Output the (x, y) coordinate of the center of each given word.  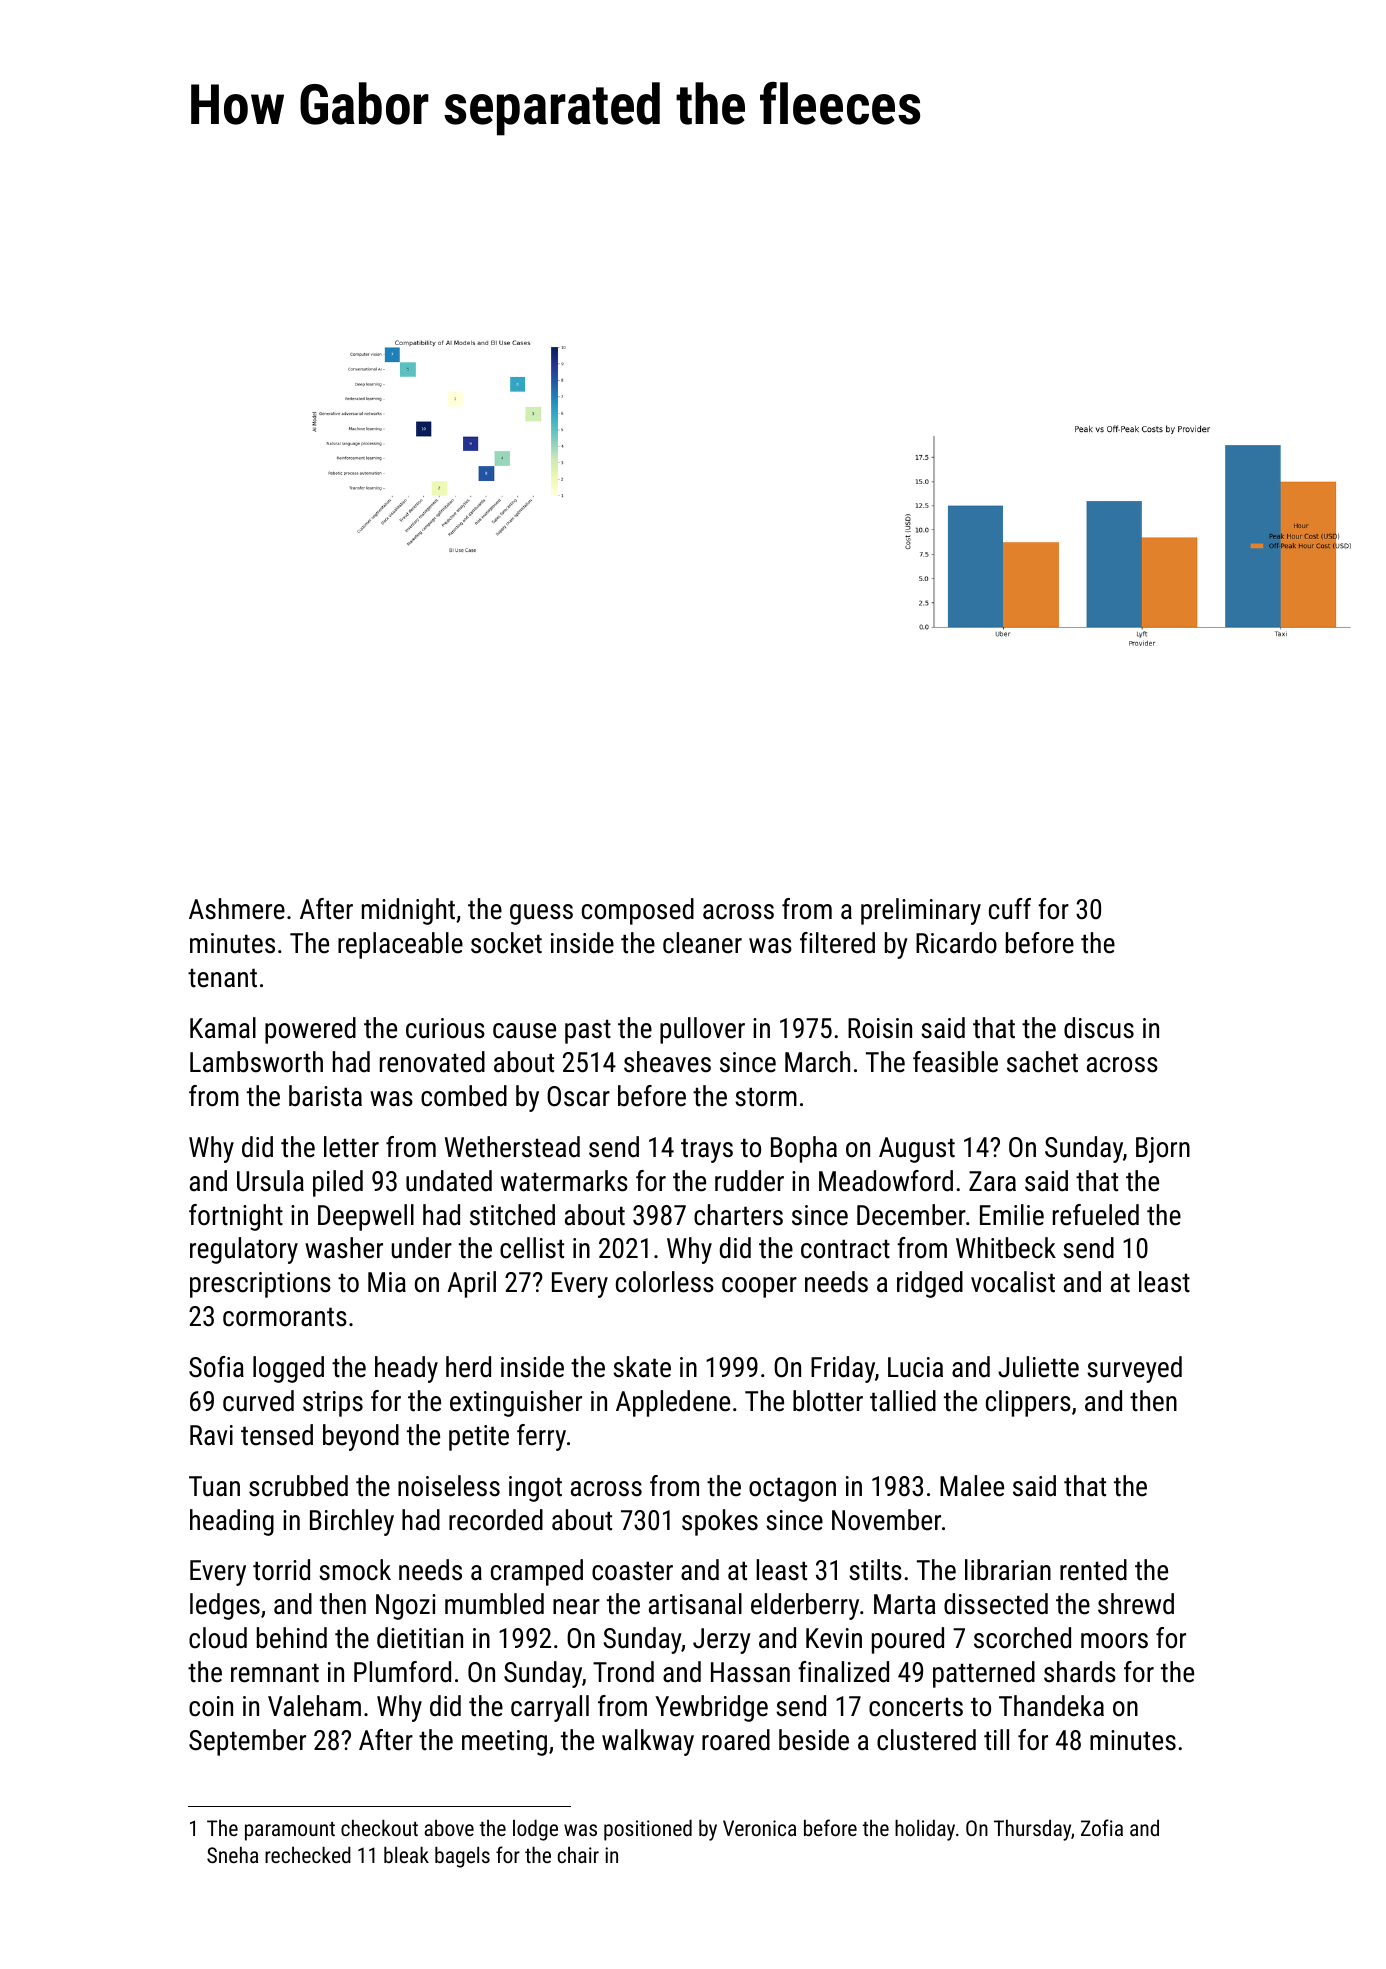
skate (642, 1367)
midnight (408, 911)
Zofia (1102, 1827)
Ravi (211, 1435)
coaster (632, 1571)
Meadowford (886, 1181)
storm (766, 1097)
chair (578, 1854)
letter (351, 1147)
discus (1099, 1028)
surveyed (1134, 1369)
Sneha (232, 1854)
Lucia (915, 1367)
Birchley (352, 1522)
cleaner (702, 943)
